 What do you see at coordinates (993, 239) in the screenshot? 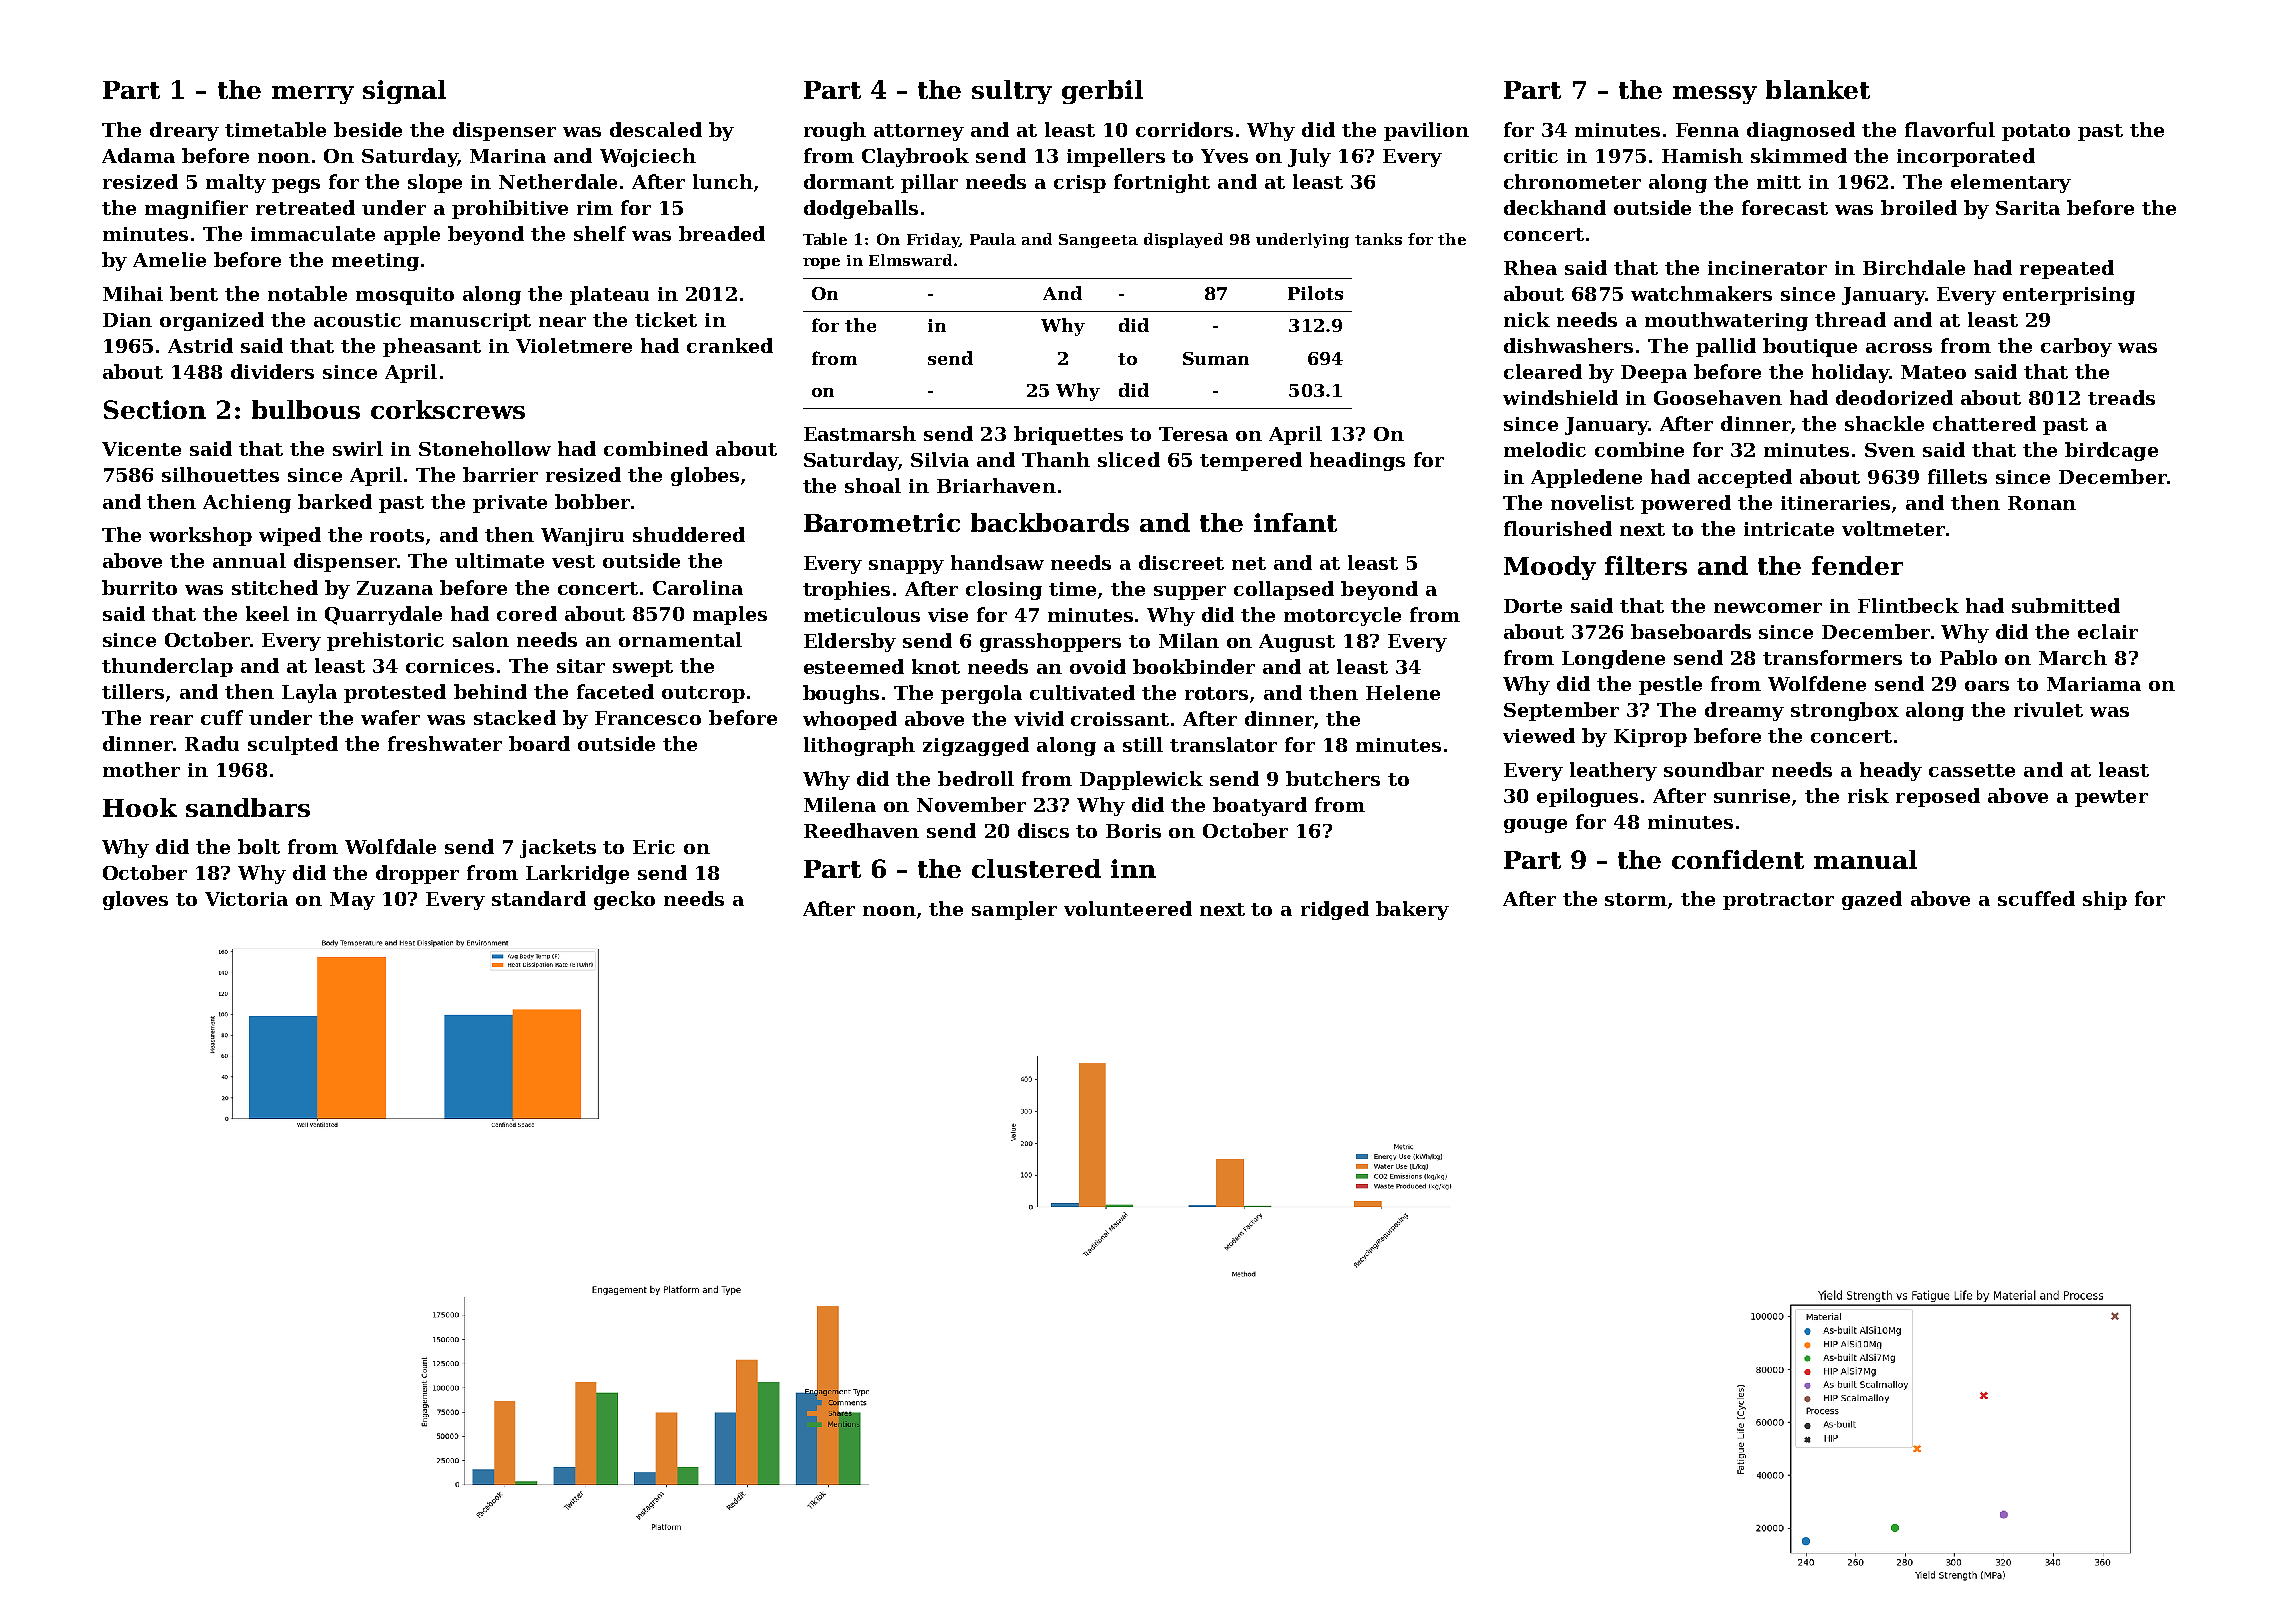
I see `Paula` at bounding box center [993, 239].
